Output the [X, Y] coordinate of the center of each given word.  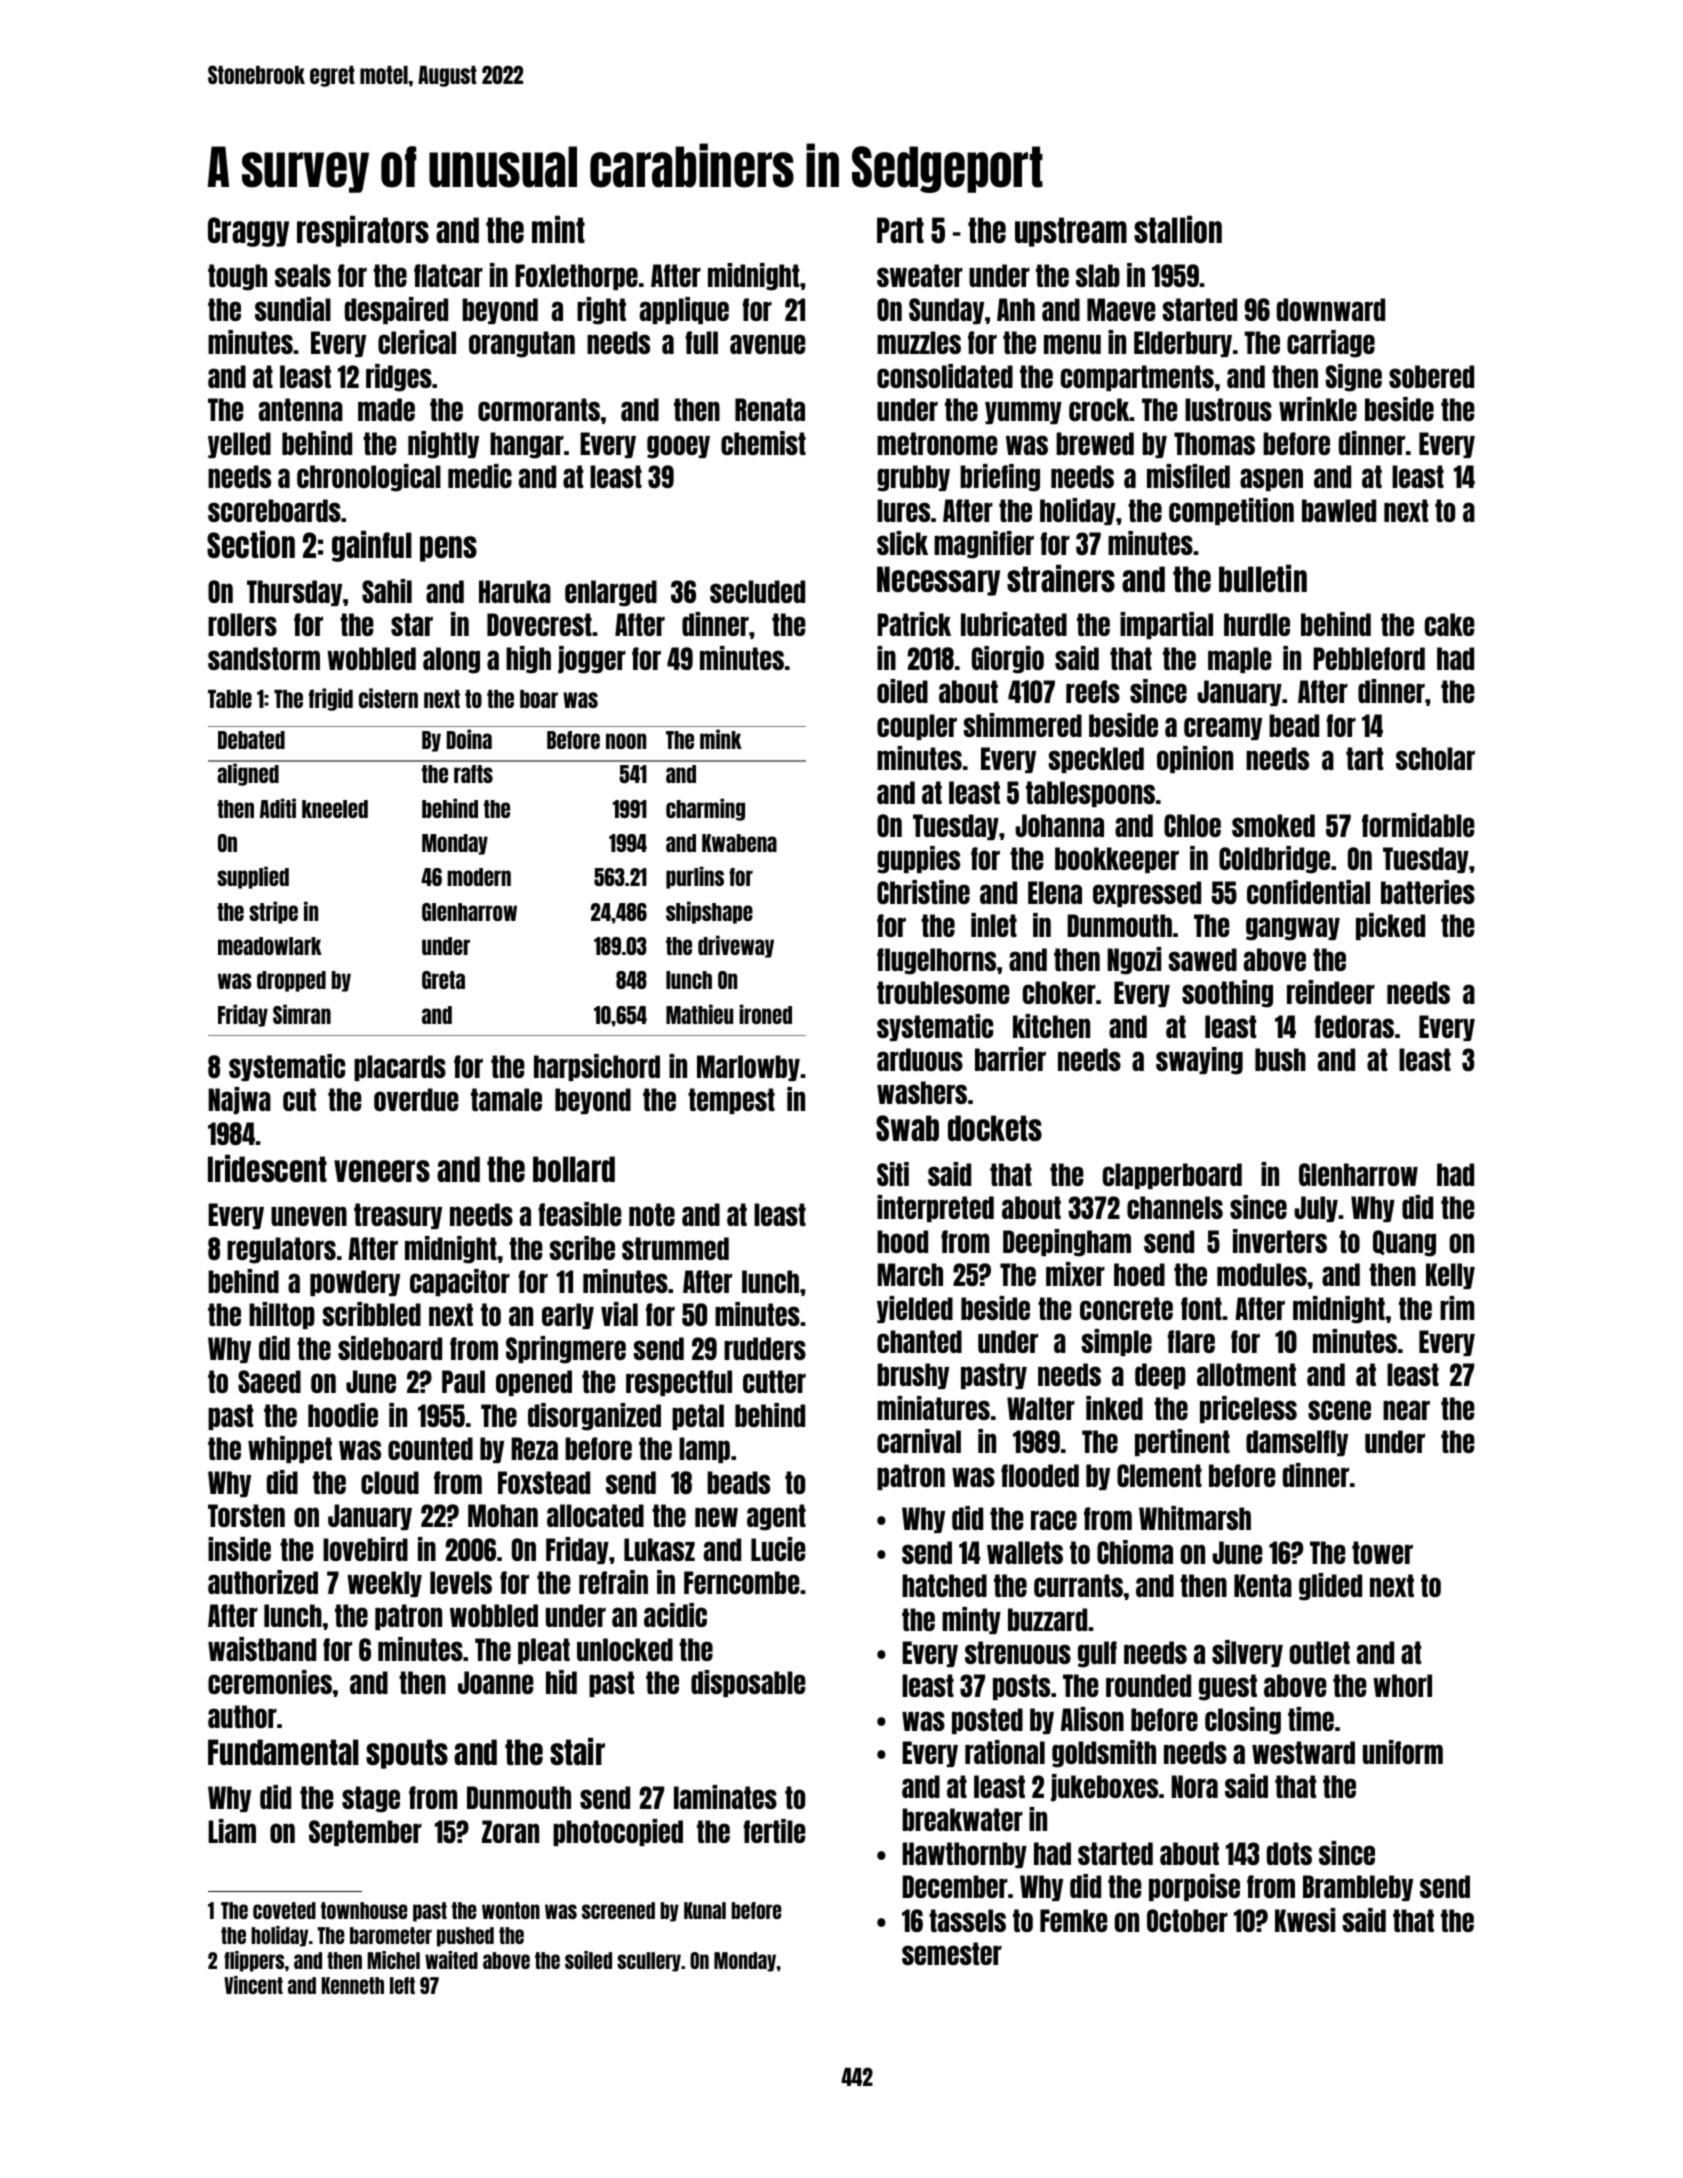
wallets [1025, 1552]
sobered [1431, 376]
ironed [765, 1014]
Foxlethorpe [576, 277]
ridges [399, 378]
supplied [253, 877]
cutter [774, 1381]
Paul [463, 1381]
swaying [1199, 1061]
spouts [407, 1754]
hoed [1139, 1274]
